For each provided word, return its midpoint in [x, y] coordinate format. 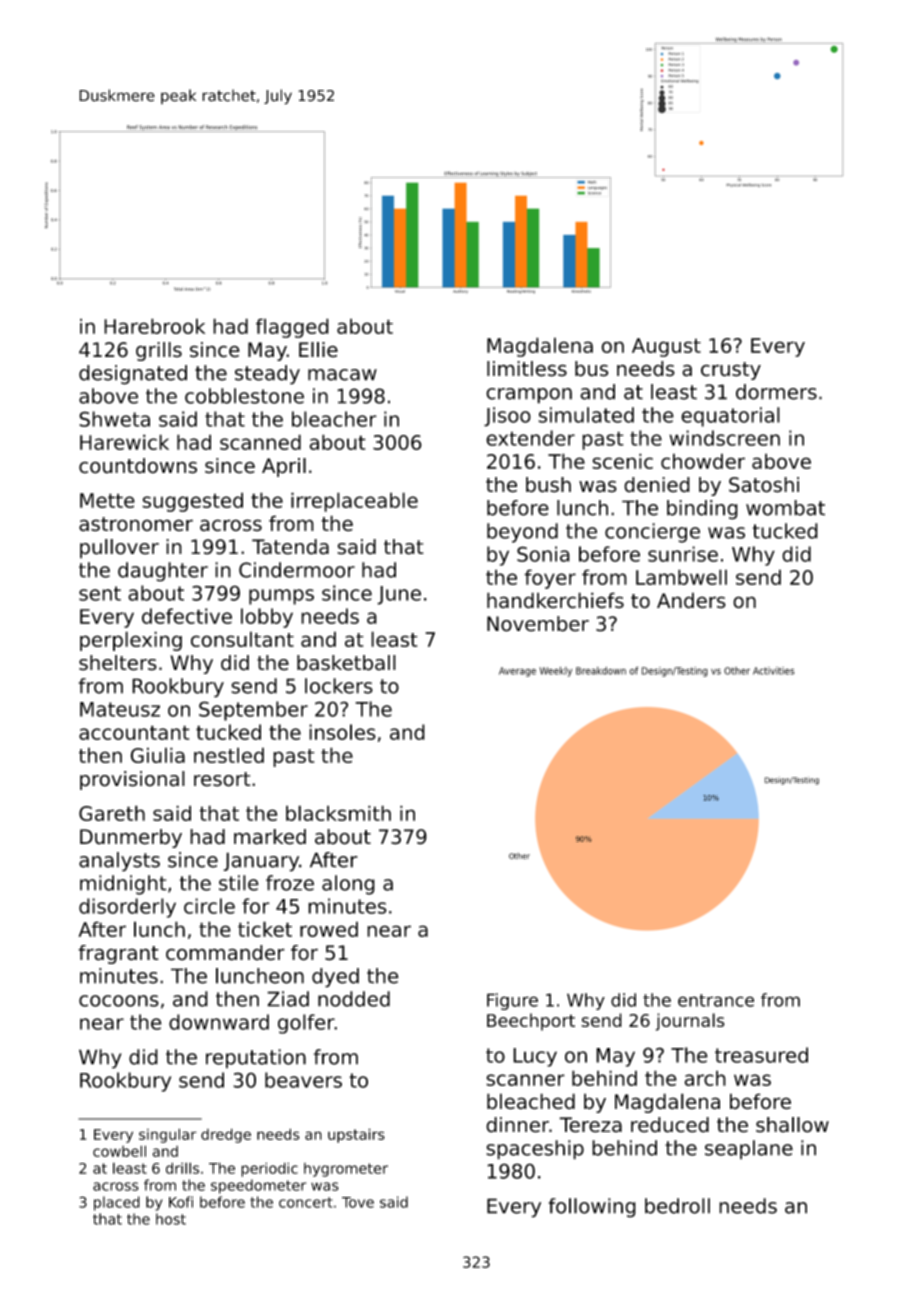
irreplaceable [354, 502]
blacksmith [338, 813]
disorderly [127, 908]
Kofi [181, 1202]
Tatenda [290, 547]
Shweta [114, 419]
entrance [716, 1000]
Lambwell [681, 577]
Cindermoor [297, 570]
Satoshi [764, 485]
